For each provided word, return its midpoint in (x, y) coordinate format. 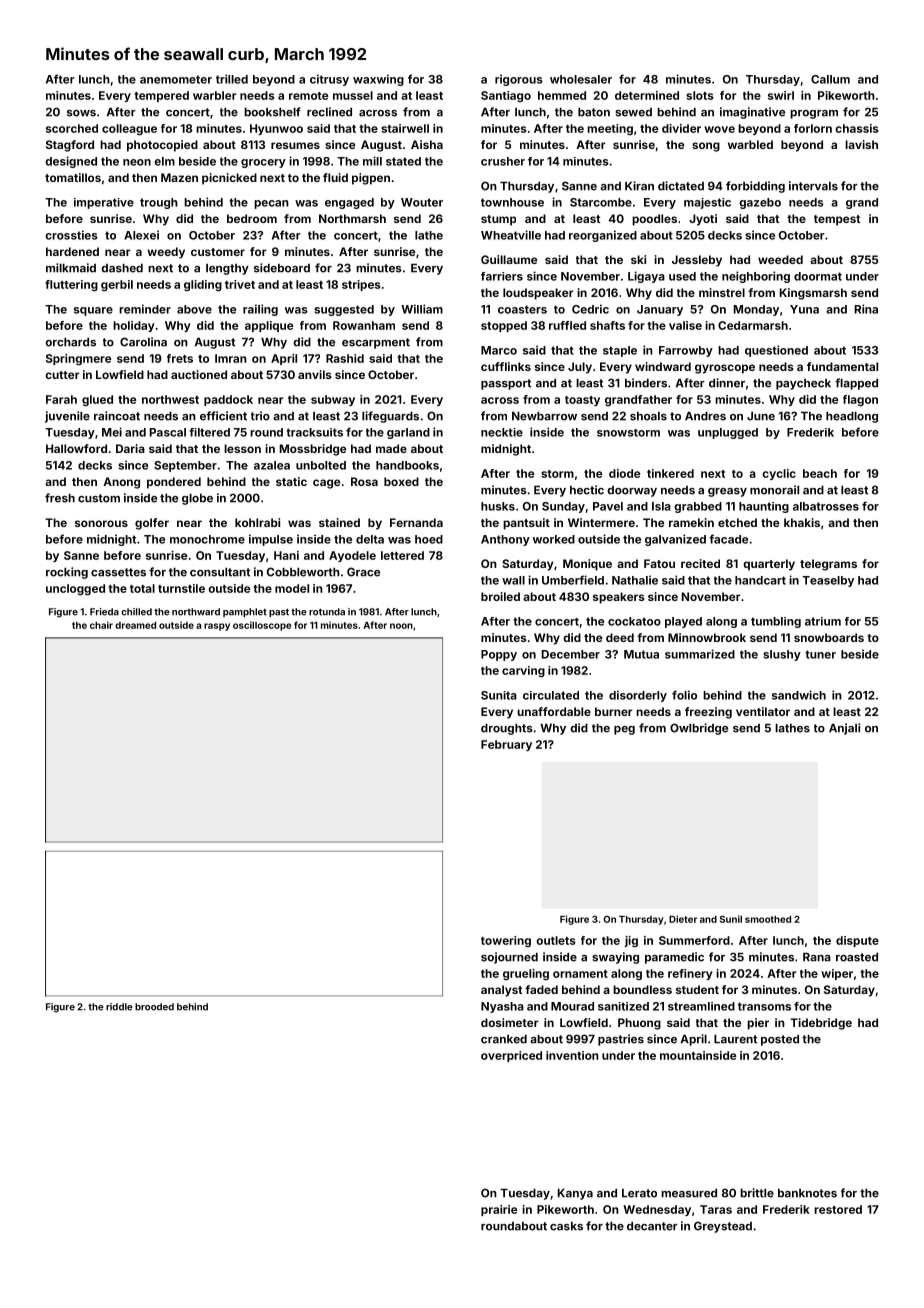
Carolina (143, 342)
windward (663, 366)
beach (820, 473)
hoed (429, 539)
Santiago (506, 96)
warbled (750, 144)
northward (196, 612)
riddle (119, 1007)
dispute (857, 941)
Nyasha (502, 1007)
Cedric (590, 309)
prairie (499, 1210)
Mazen (179, 177)
